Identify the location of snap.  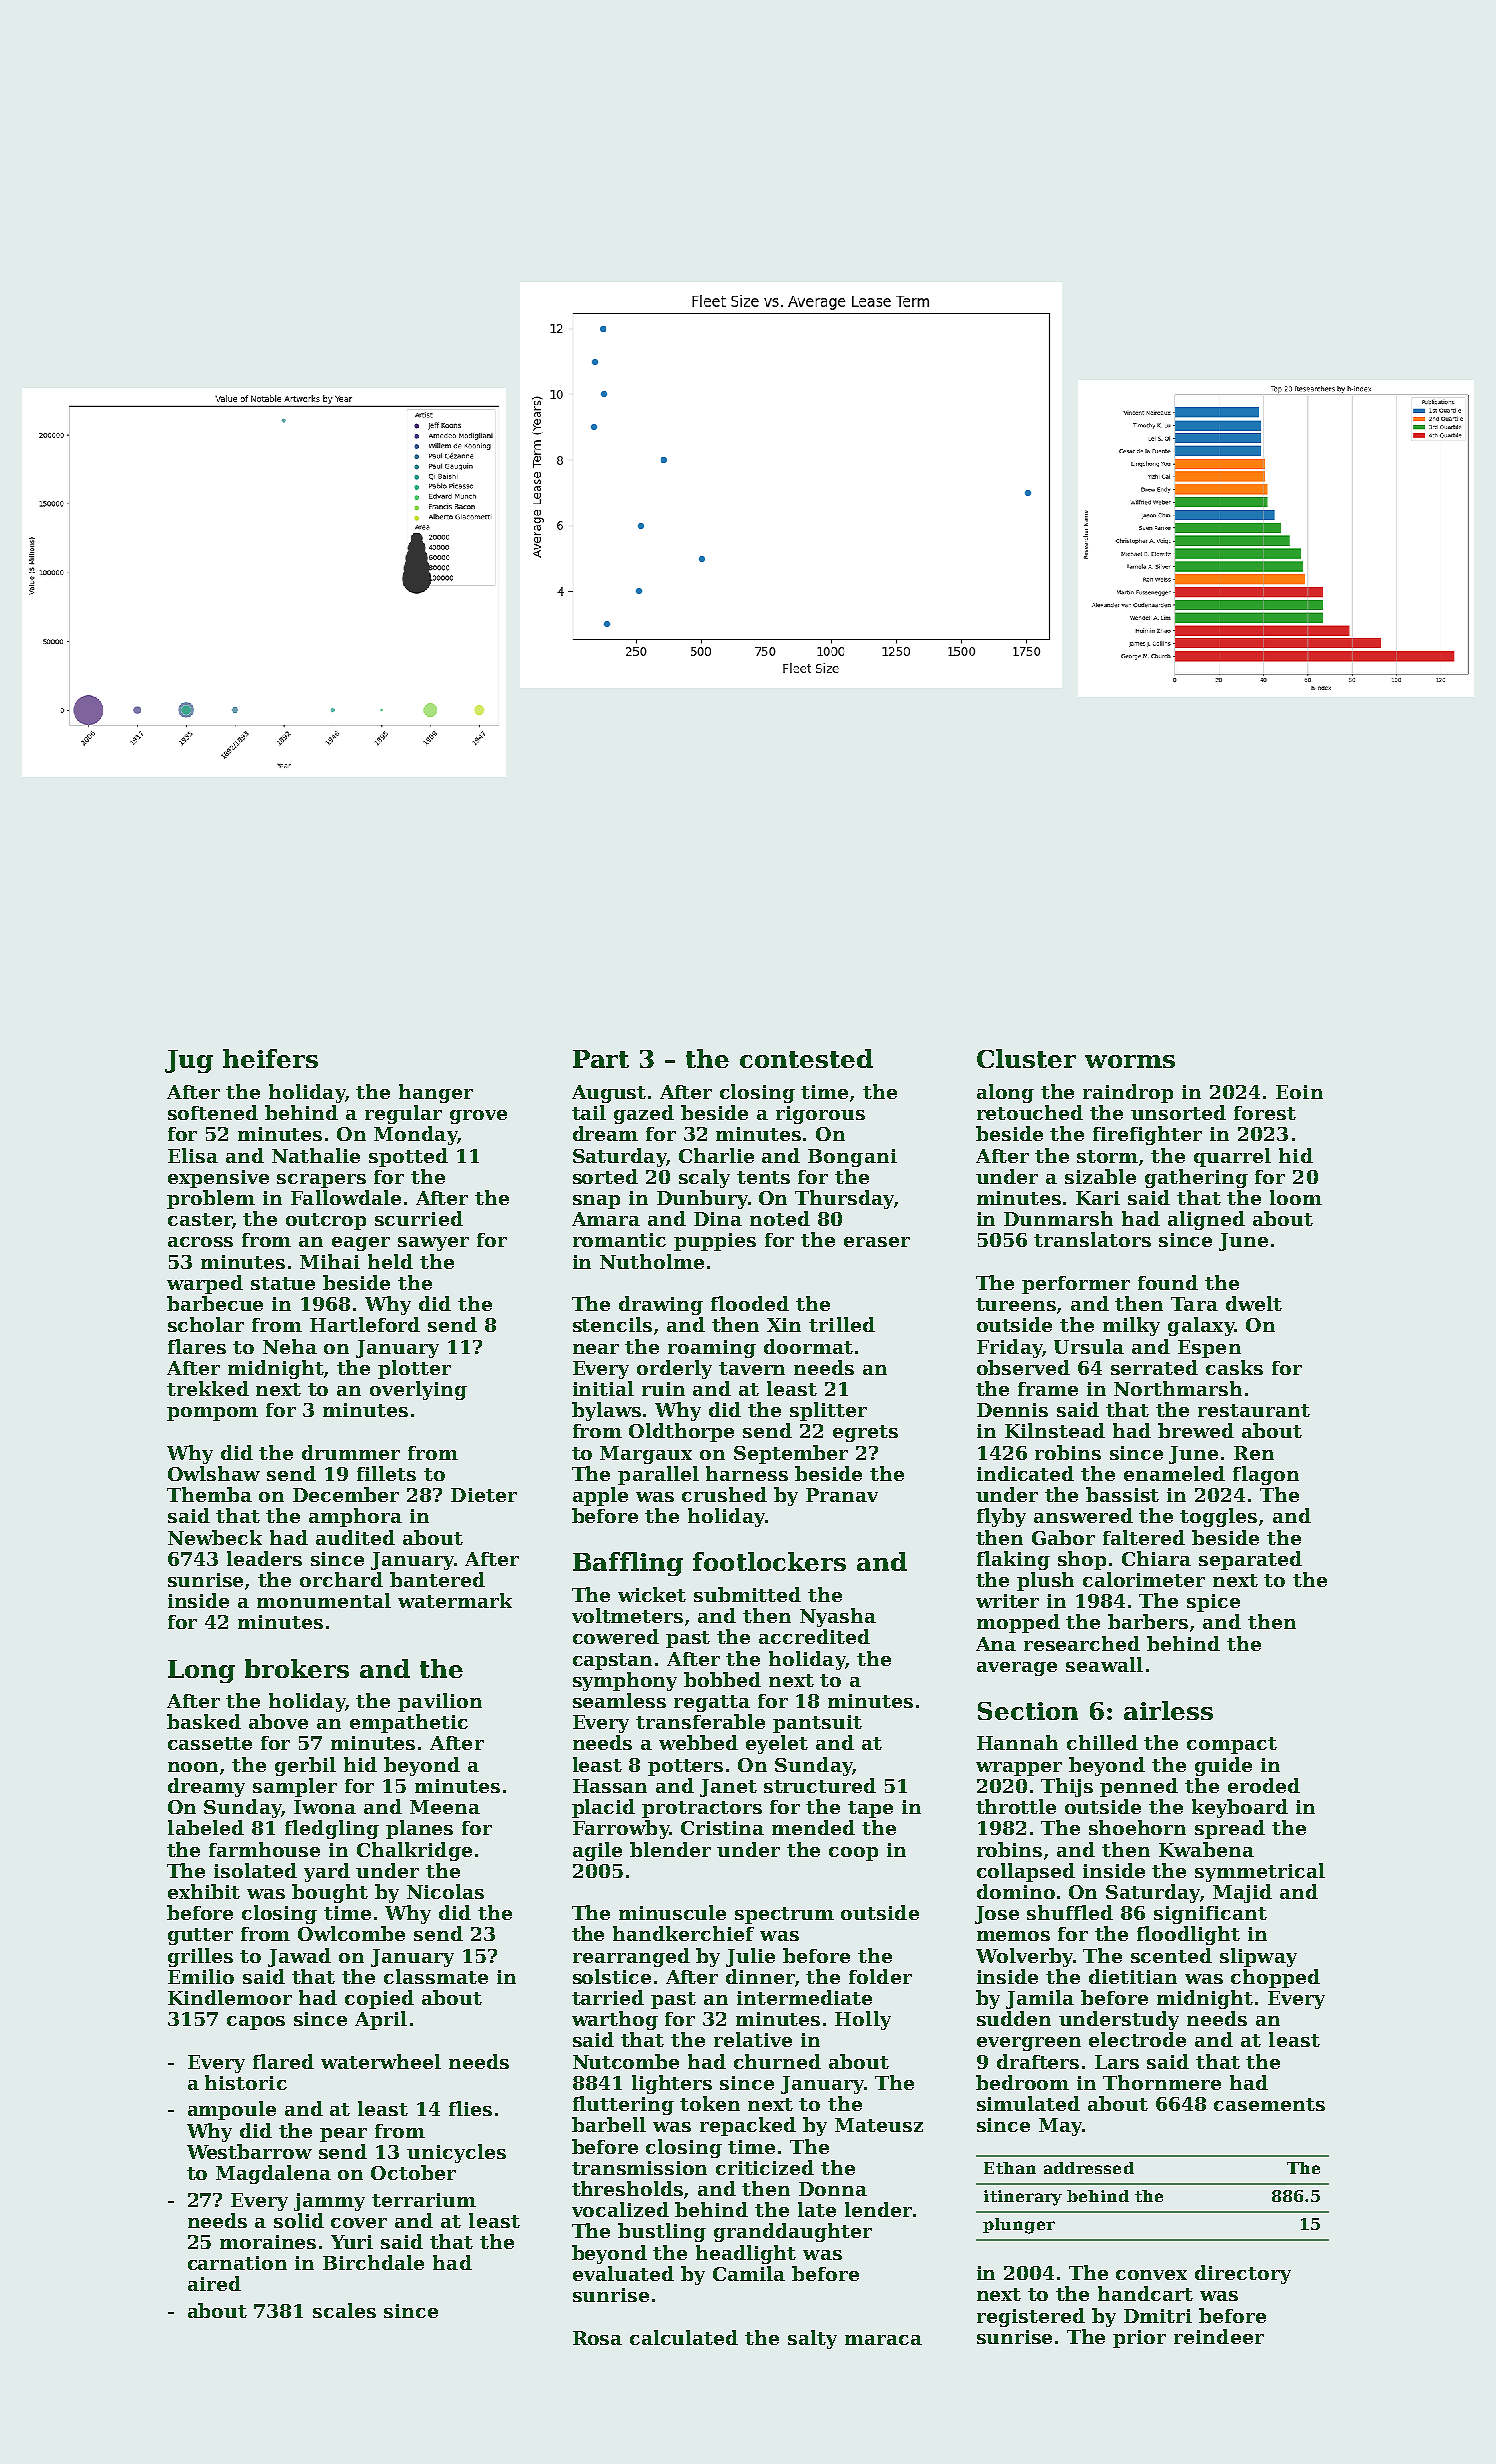
(596, 1202).
